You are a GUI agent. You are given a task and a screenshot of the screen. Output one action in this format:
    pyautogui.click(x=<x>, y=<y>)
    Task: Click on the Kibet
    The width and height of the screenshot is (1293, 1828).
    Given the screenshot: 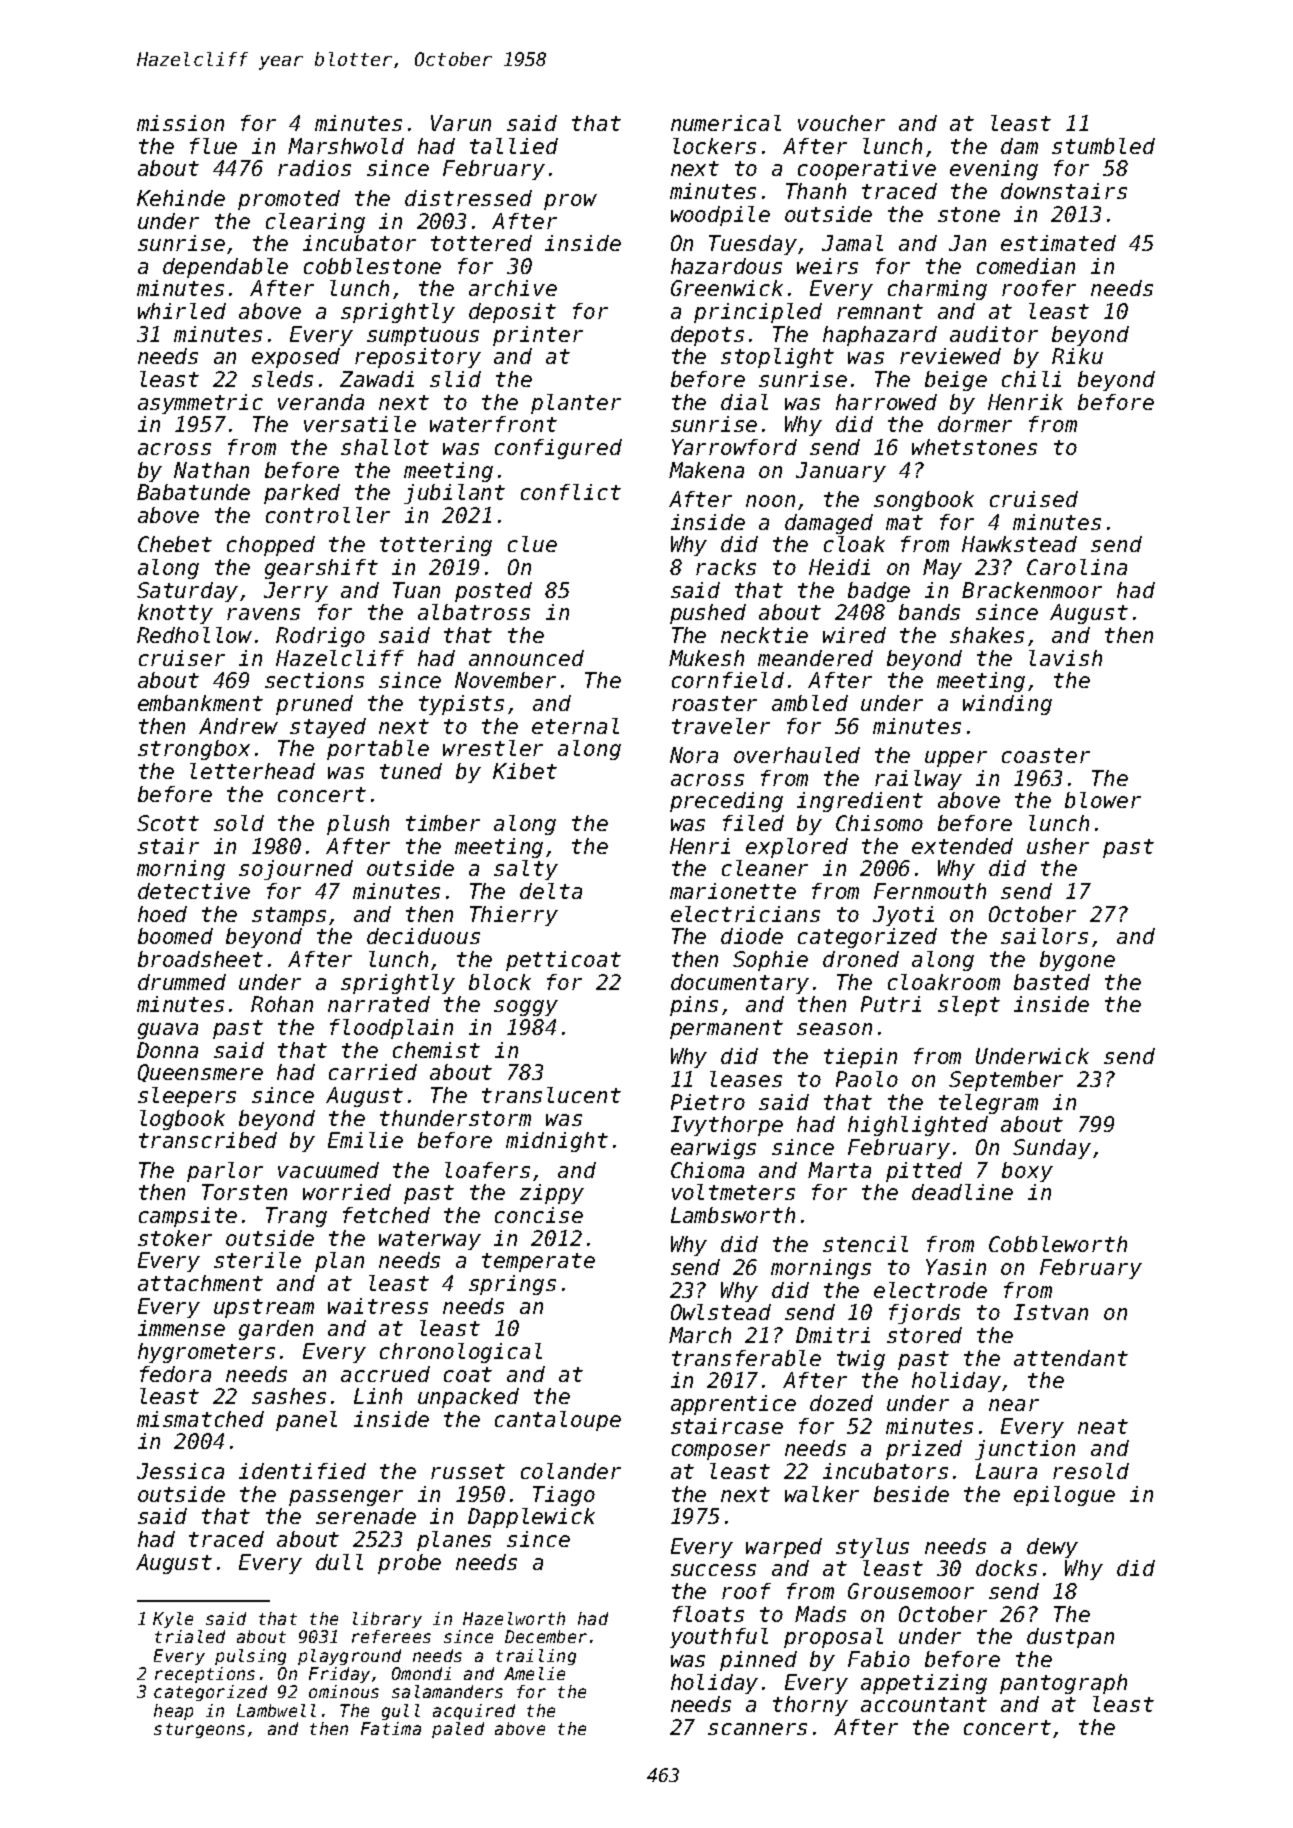 What is the action you would take?
    pyautogui.click(x=525, y=771)
